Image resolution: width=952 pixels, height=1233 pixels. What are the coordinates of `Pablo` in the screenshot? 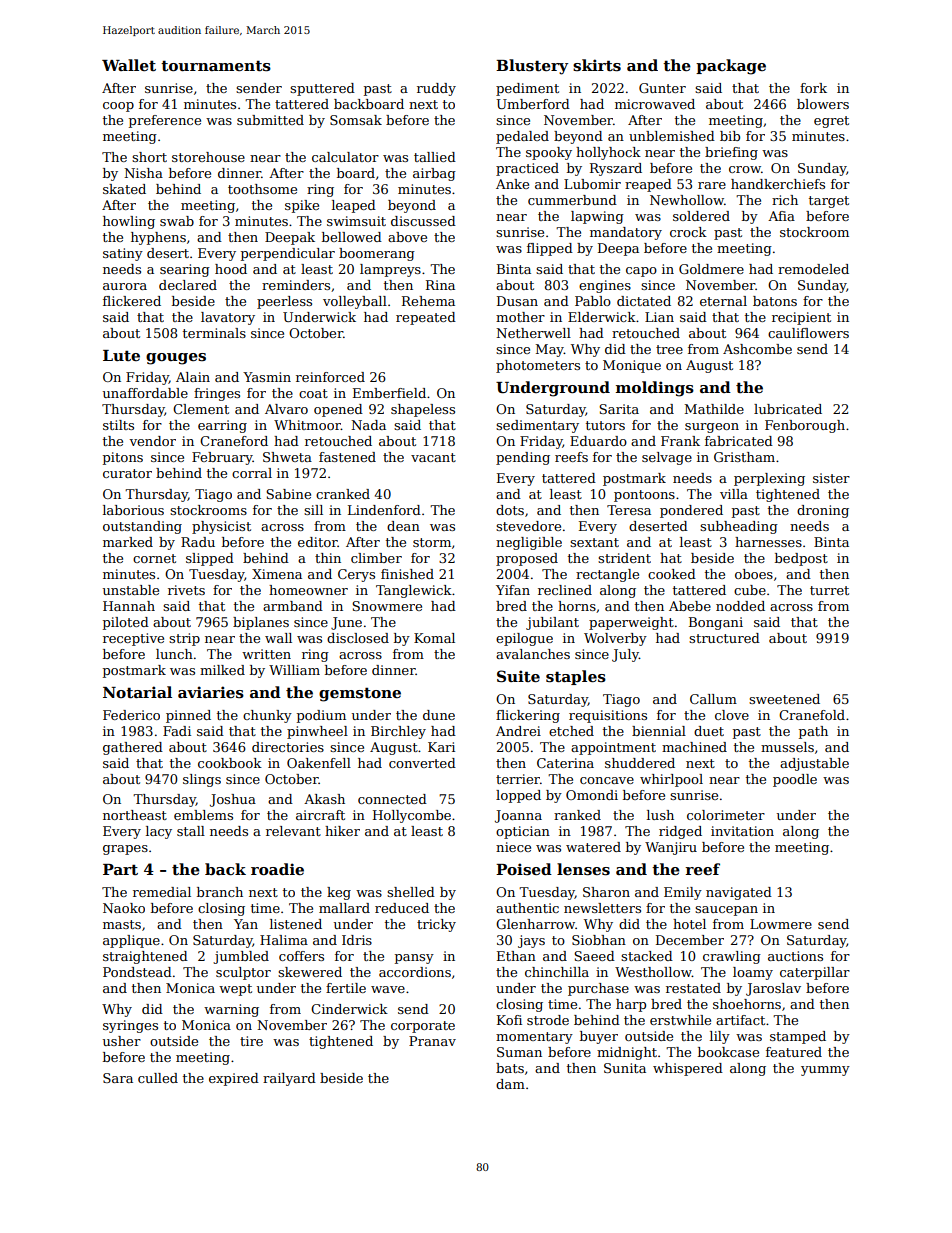 It's located at (593, 301).
